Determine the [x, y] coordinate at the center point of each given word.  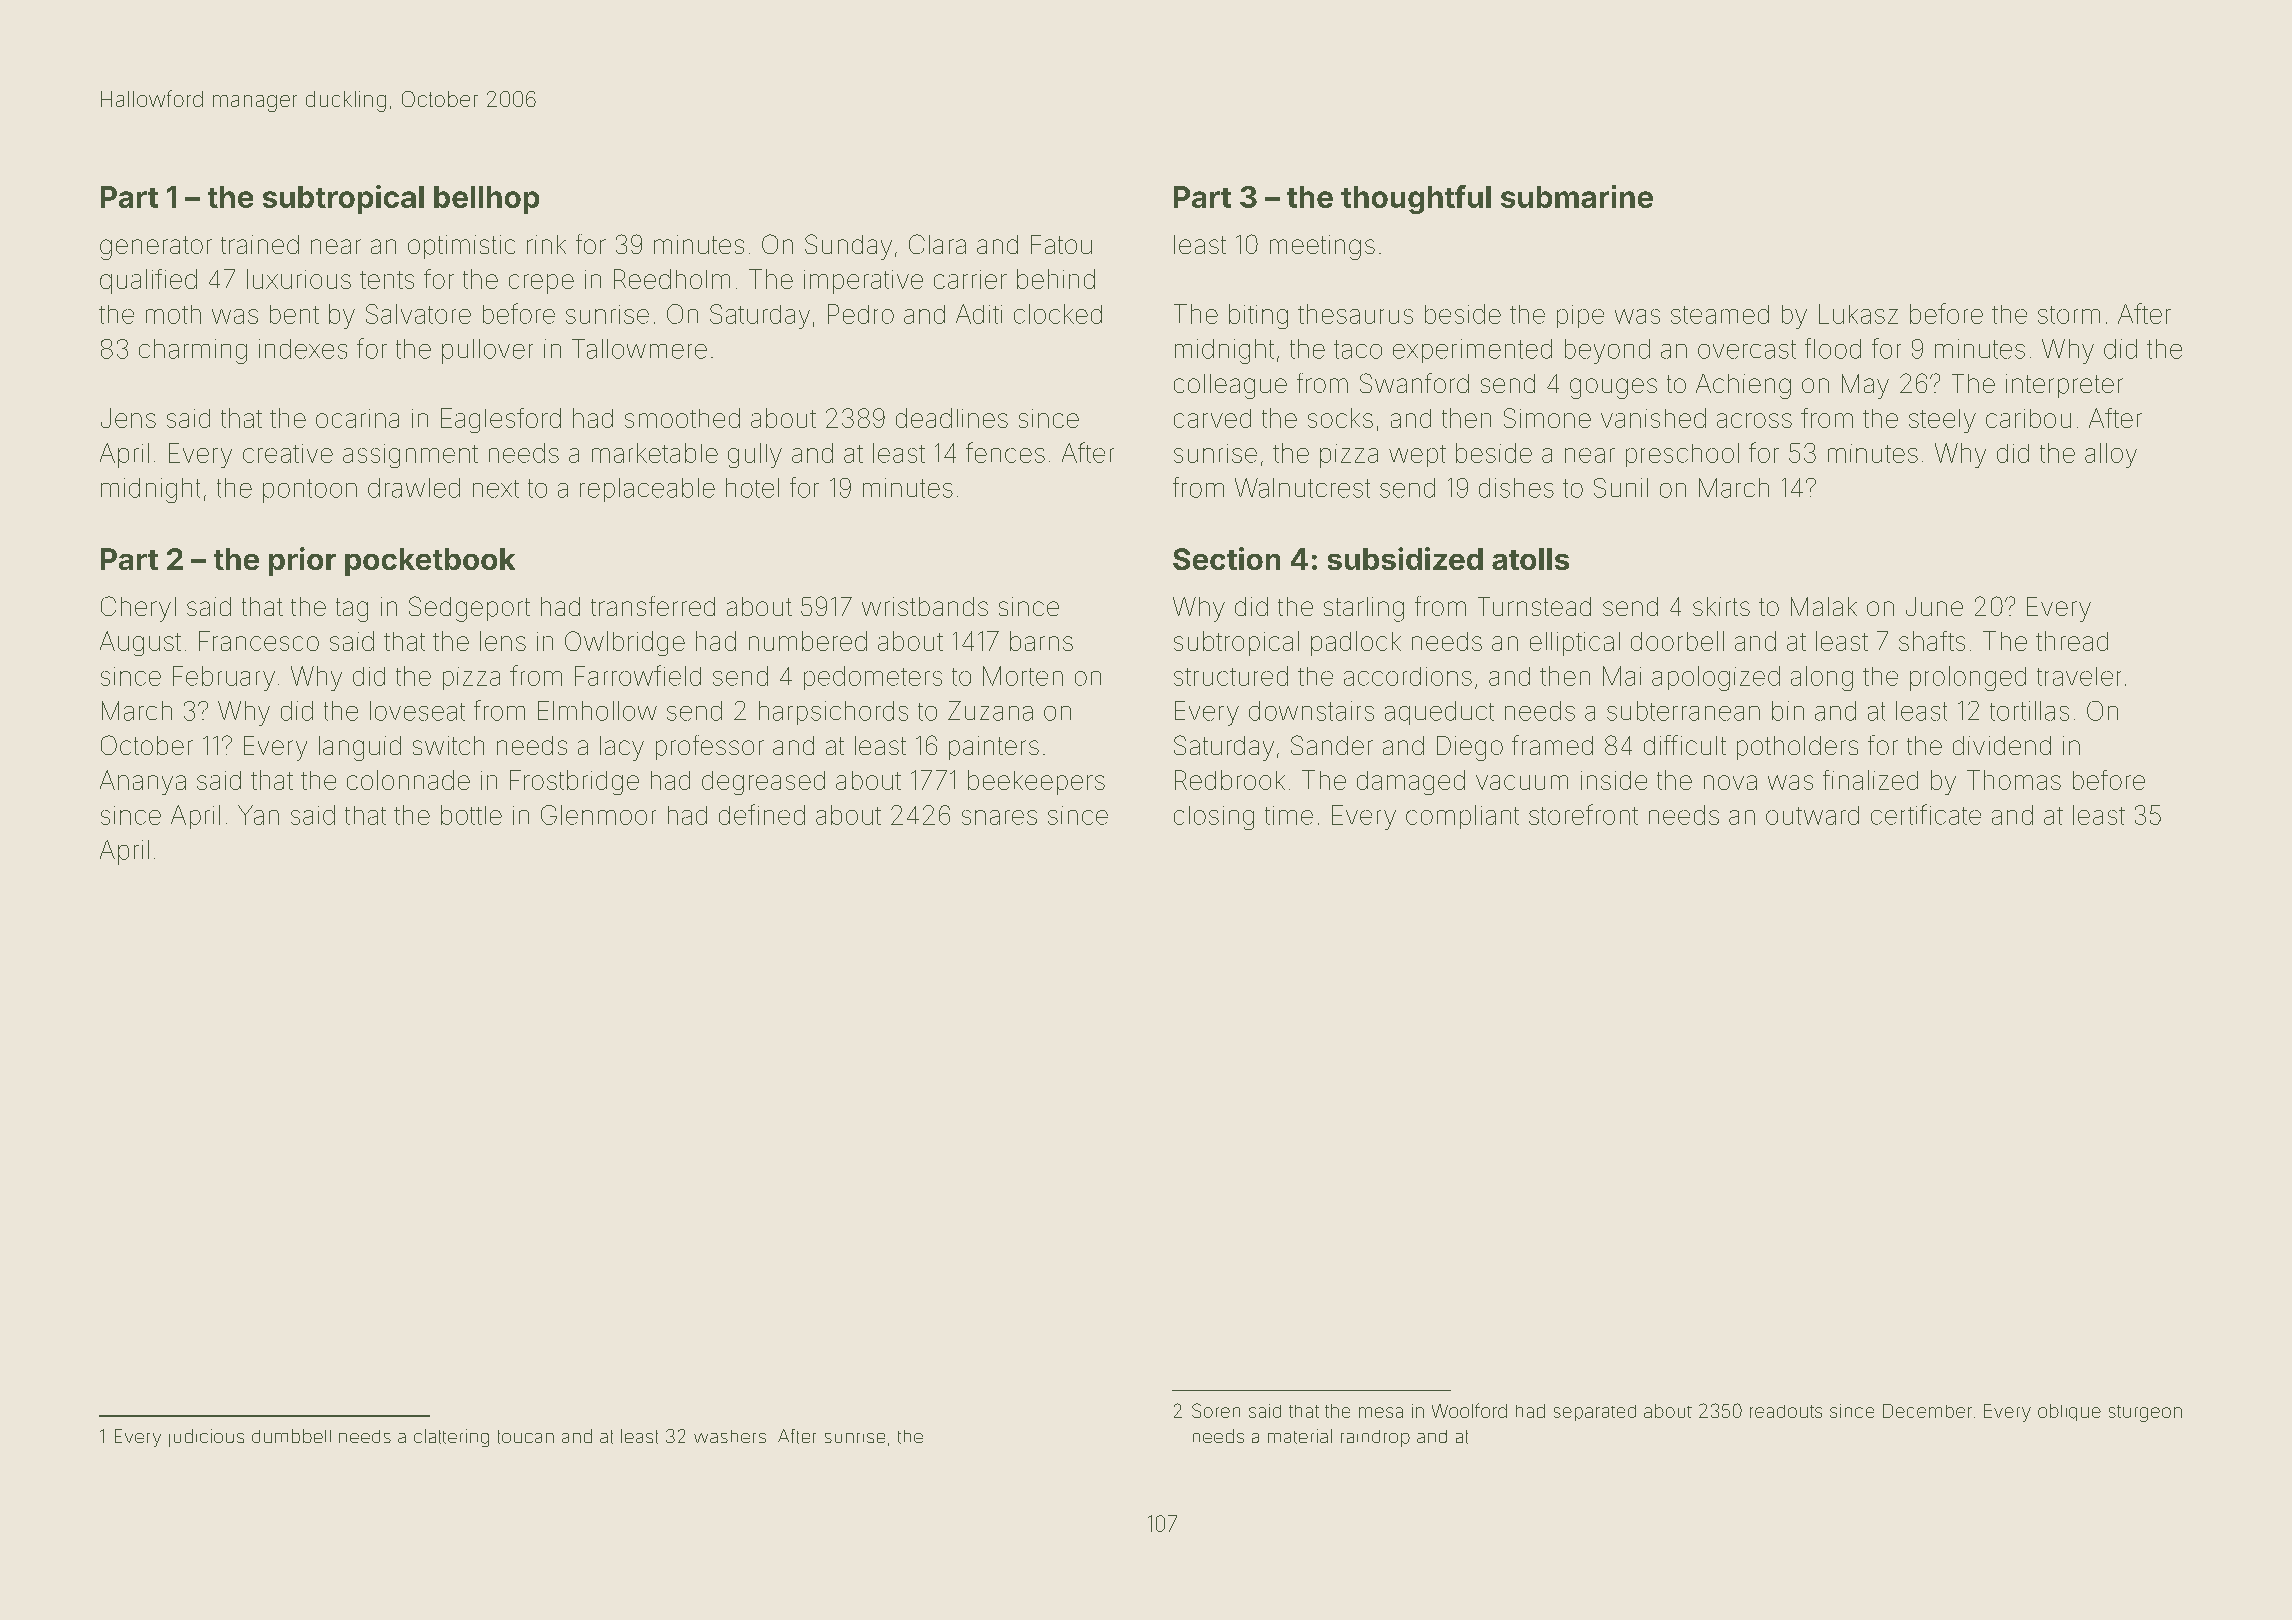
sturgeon [2145, 1413]
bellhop [486, 200]
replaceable [647, 490]
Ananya [143, 782]
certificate [1926, 814]
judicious [206, 1438]
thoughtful [1416, 199]
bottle [471, 815]
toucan [526, 1437]
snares [999, 817]
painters [994, 748]
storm [2069, 315]
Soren [1216, 1410]
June [1934, 606]
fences [1005, 452]
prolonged [1968, 678]
